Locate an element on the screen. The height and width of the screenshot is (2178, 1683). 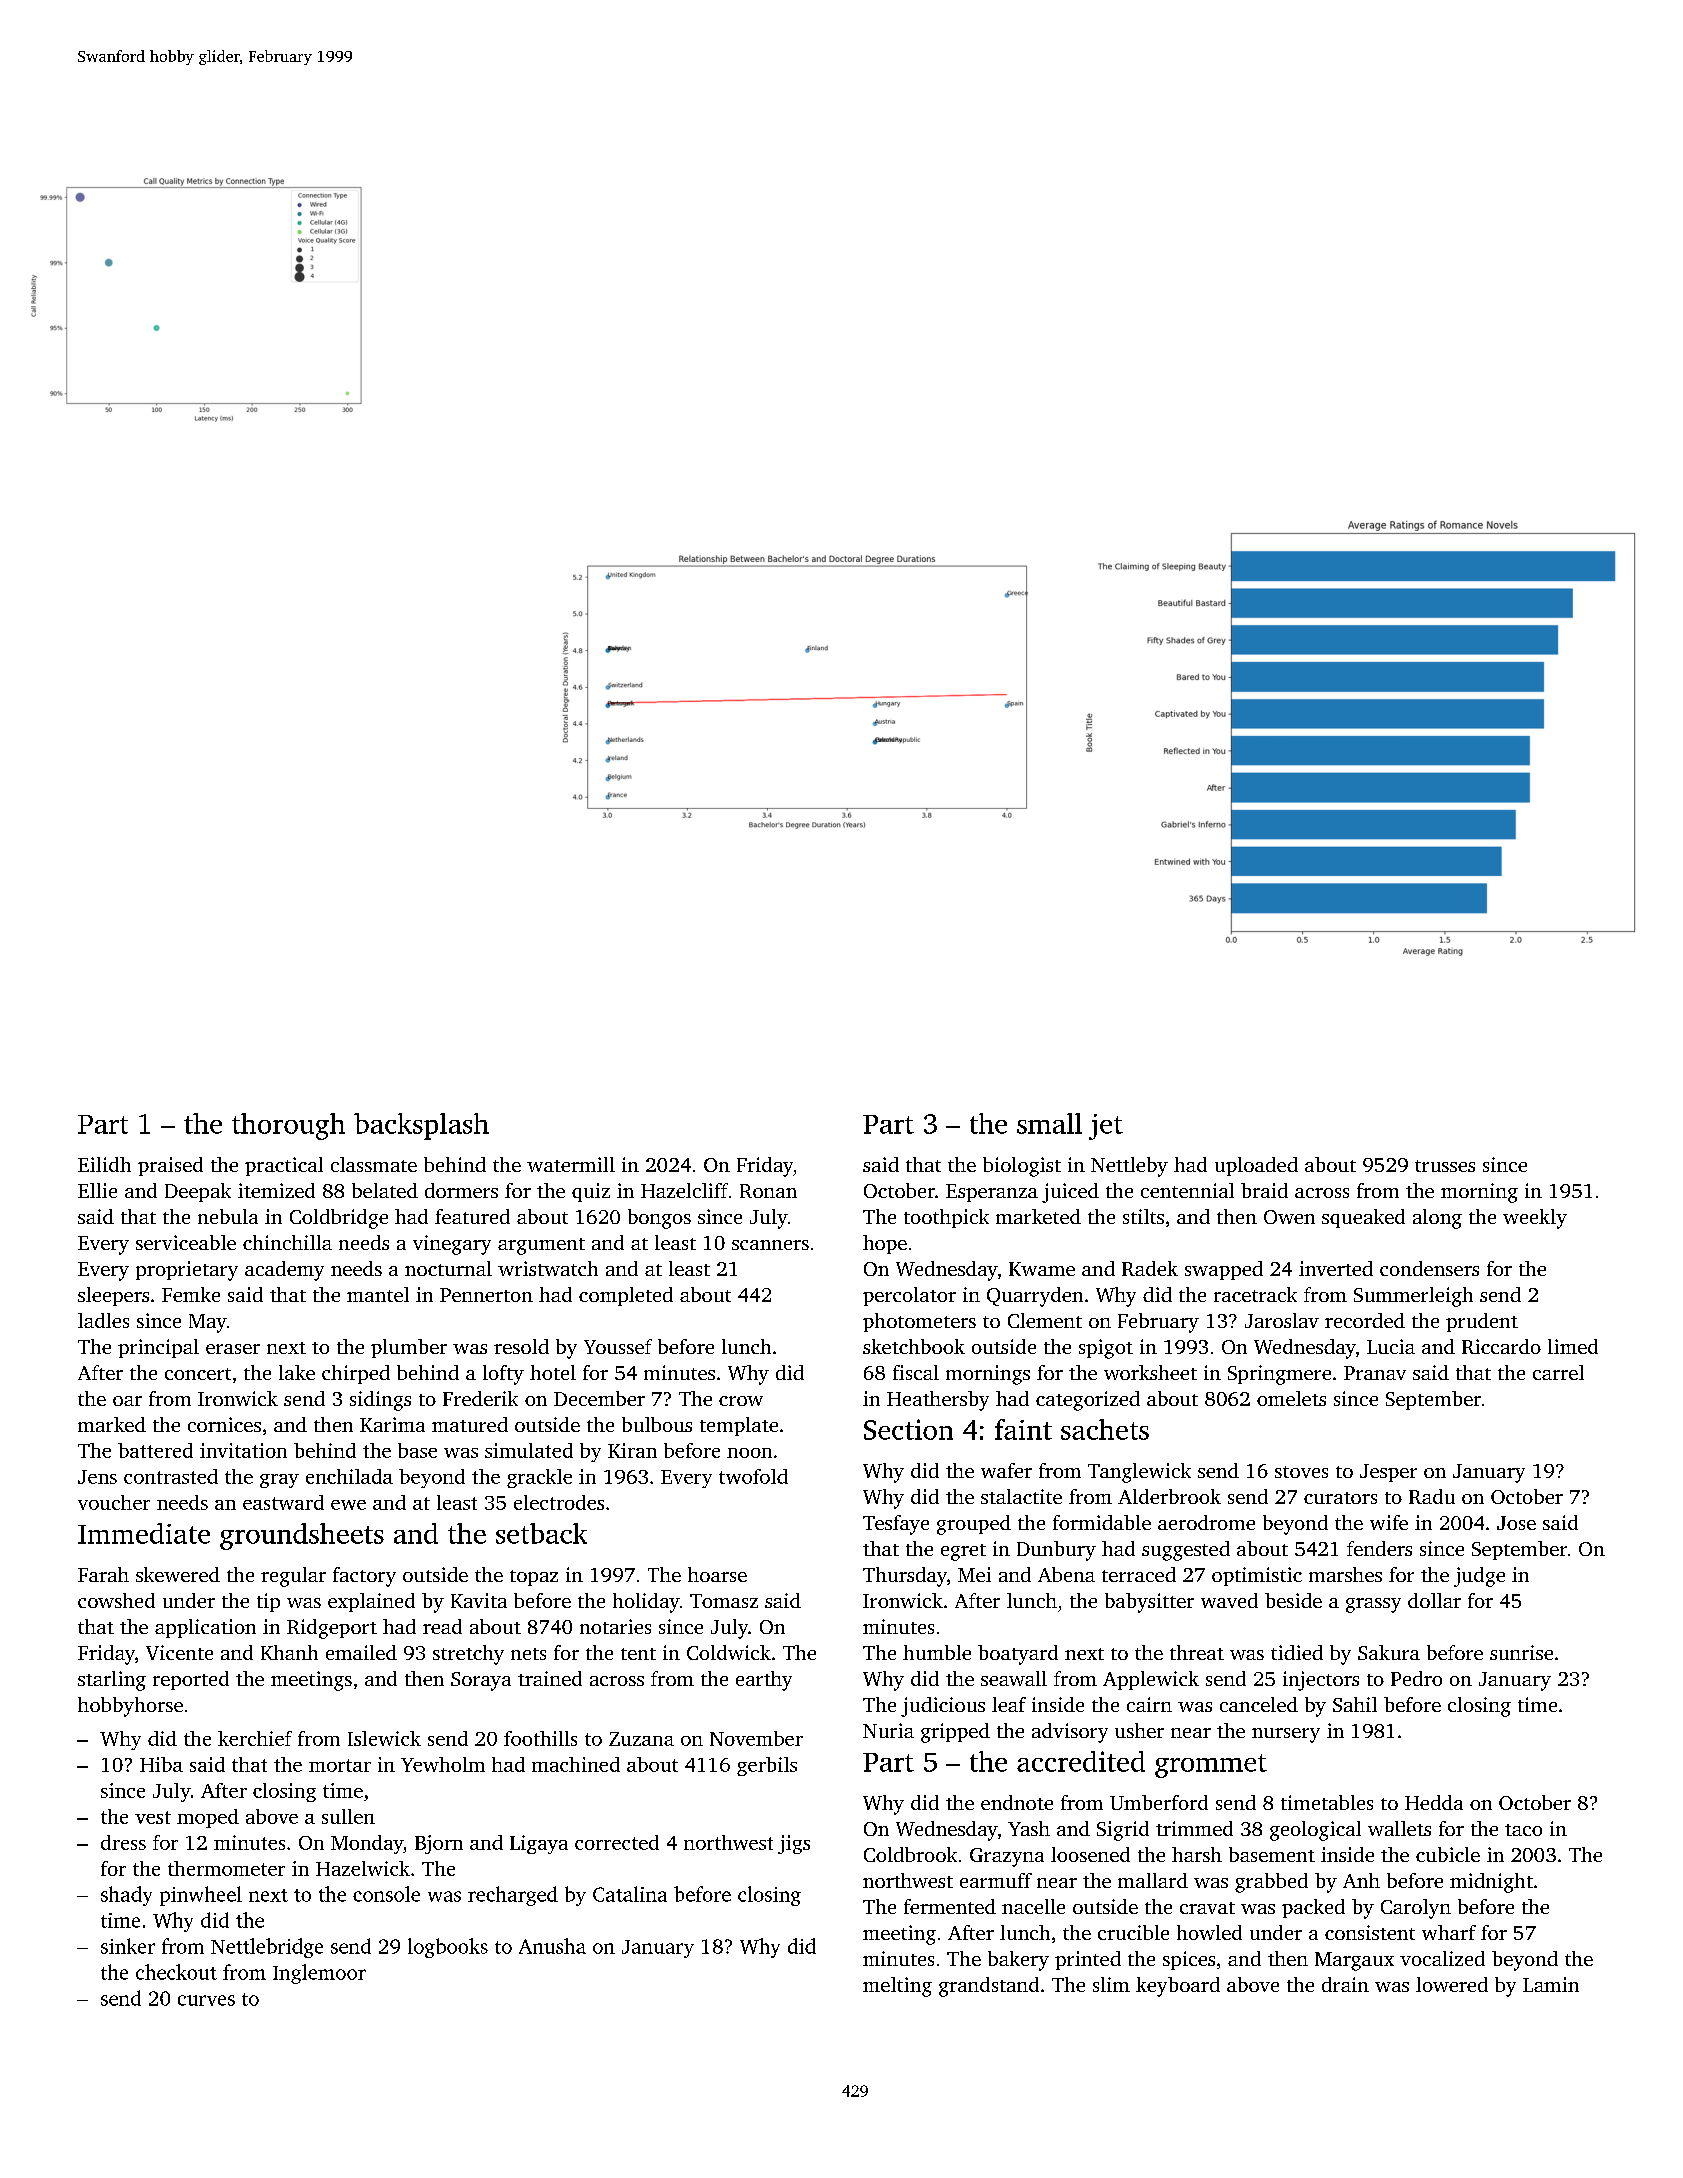
hope is located at coordinates (885, 1244).
